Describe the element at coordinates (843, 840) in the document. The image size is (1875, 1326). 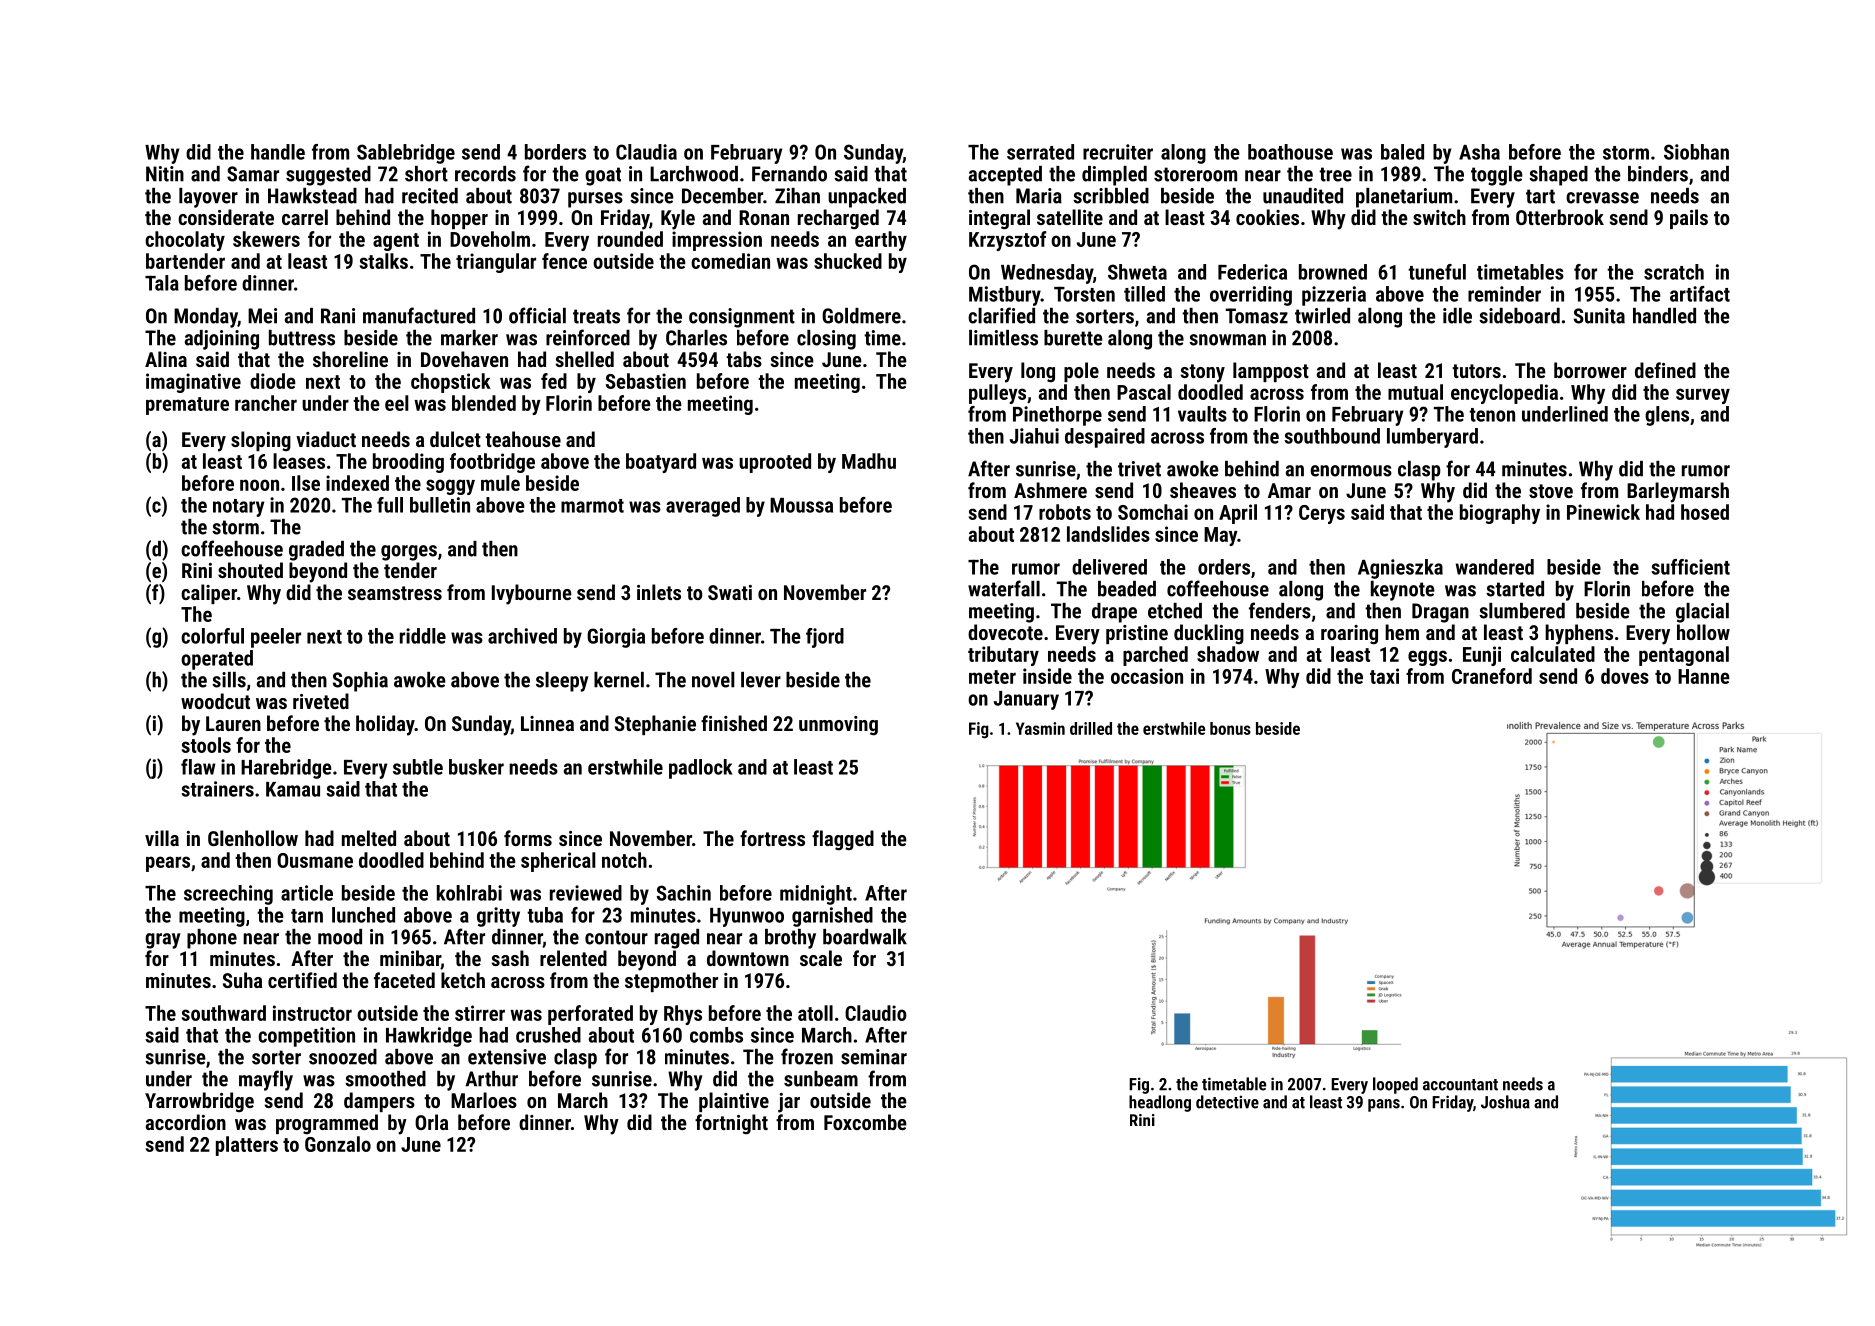
I see `flagged` at that location.
